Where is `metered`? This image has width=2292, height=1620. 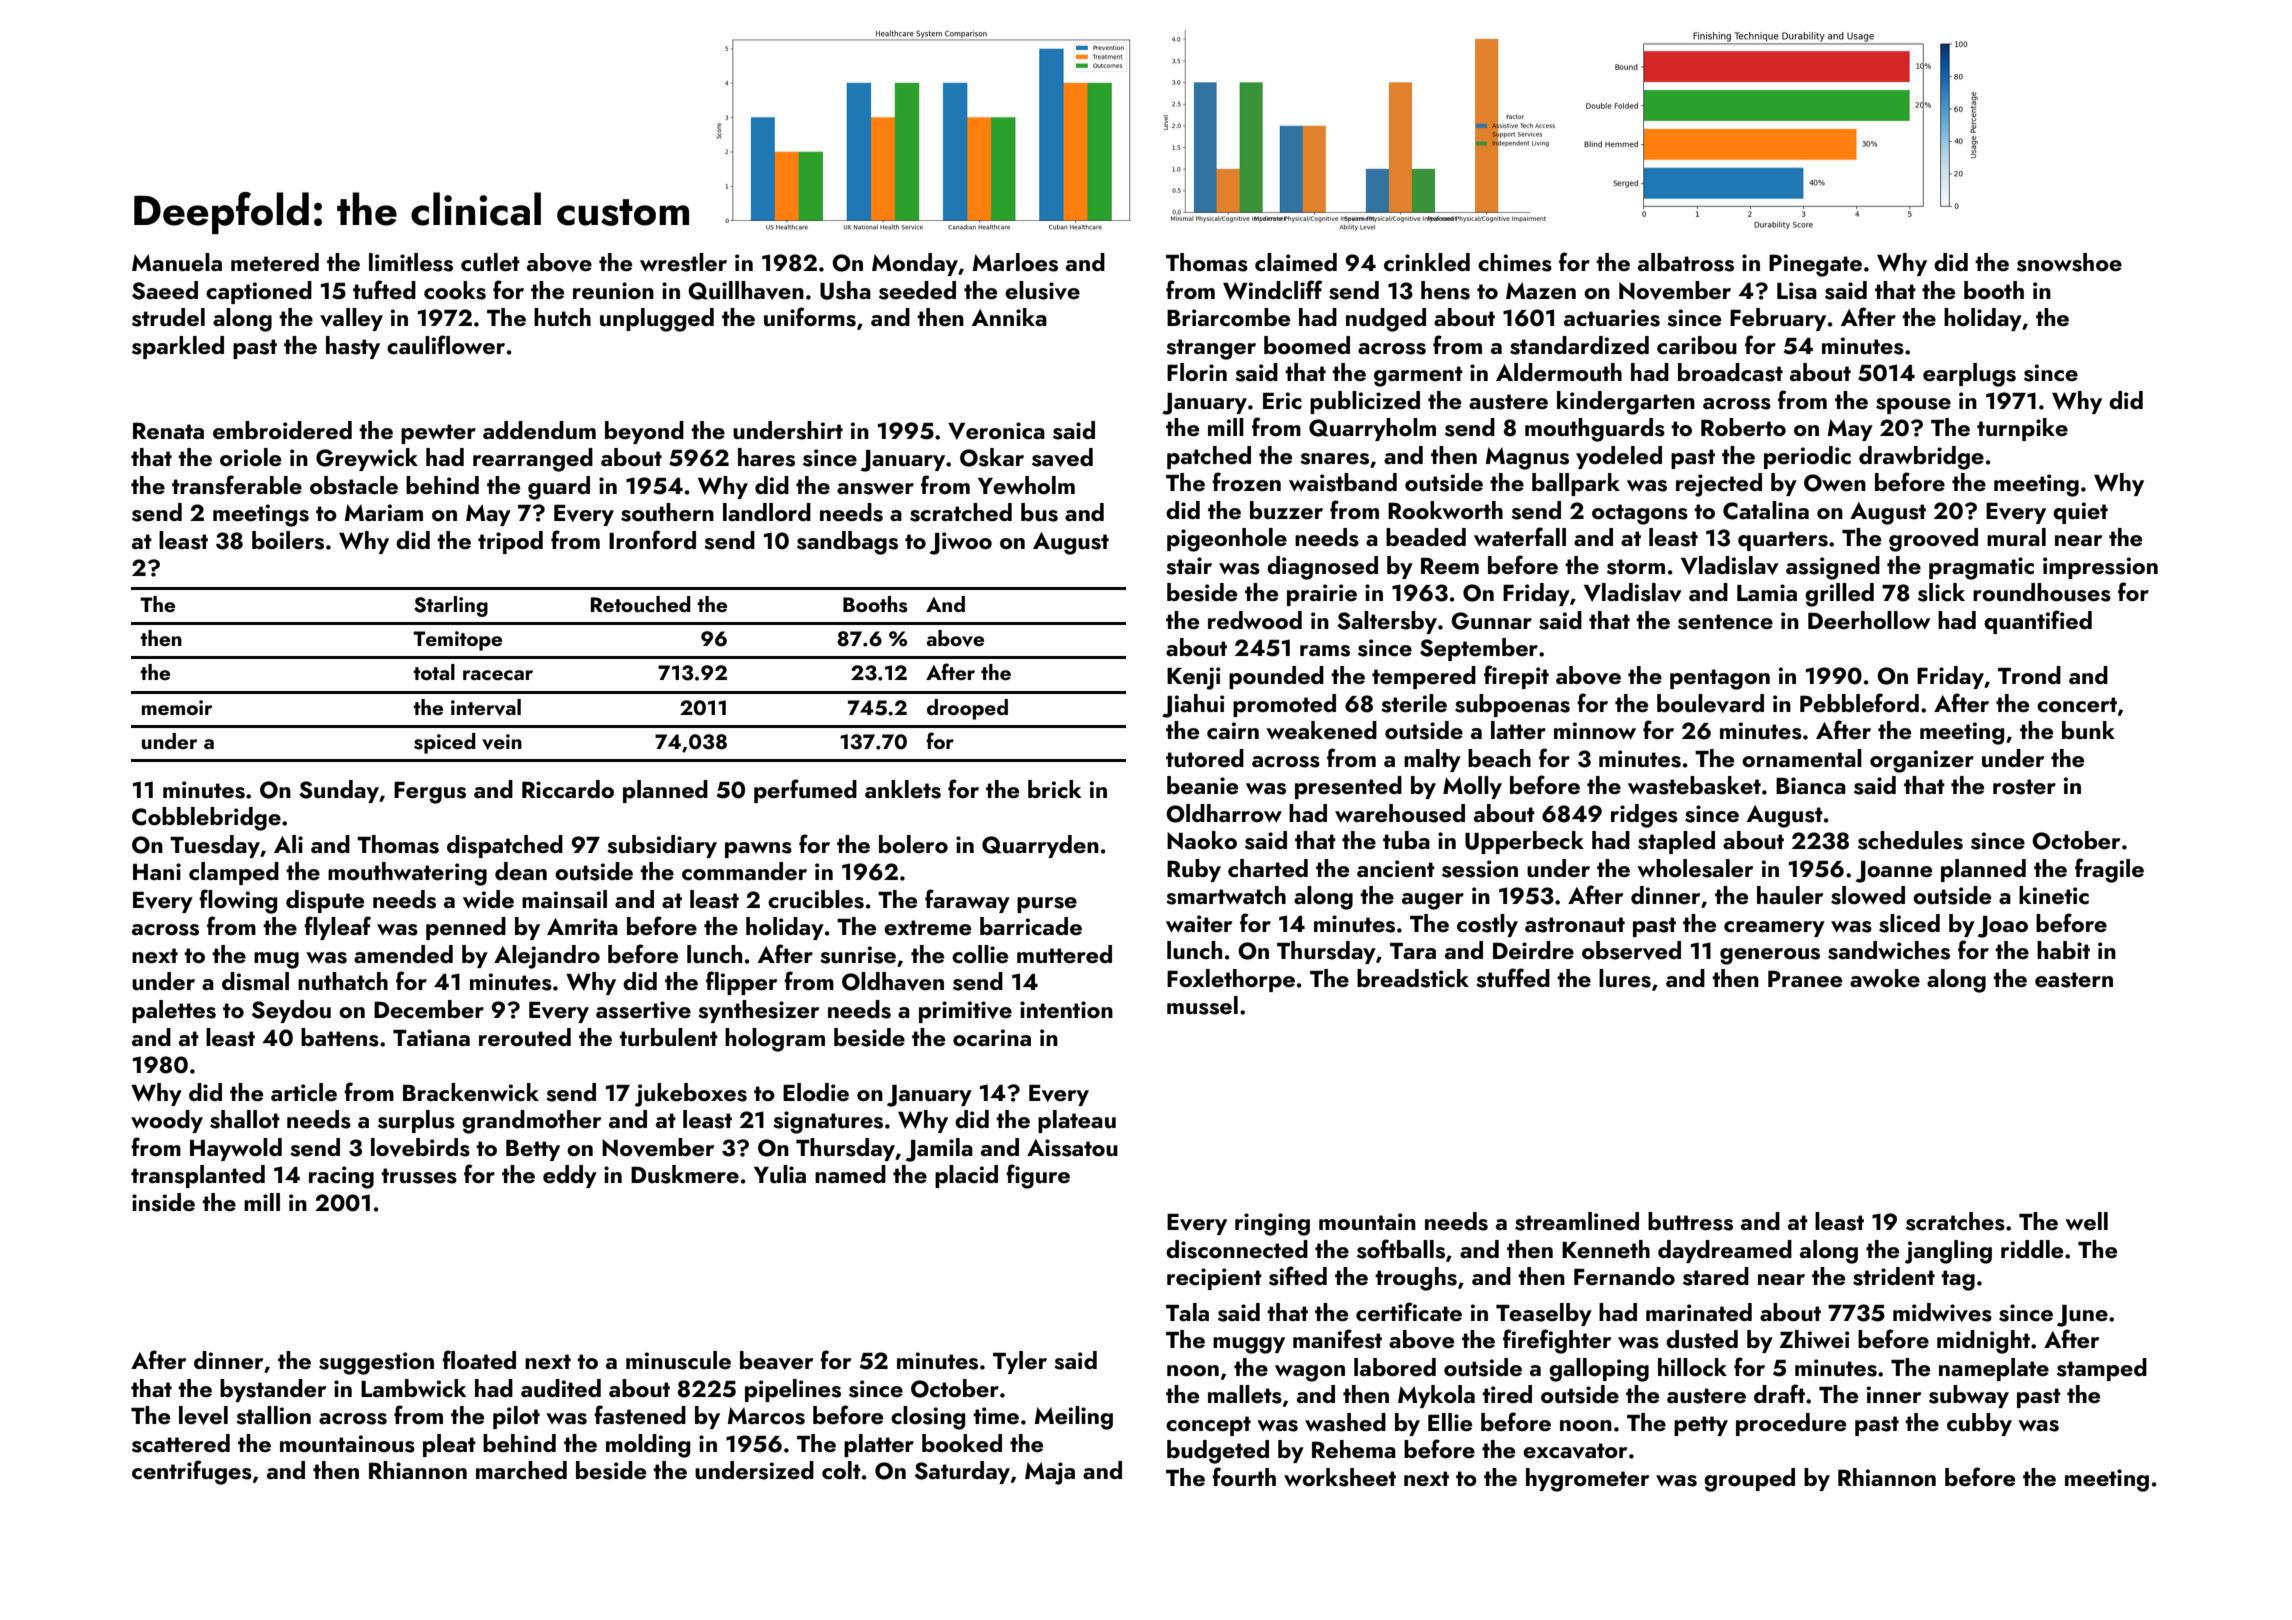
metered is located at coordinates (275, 262).
